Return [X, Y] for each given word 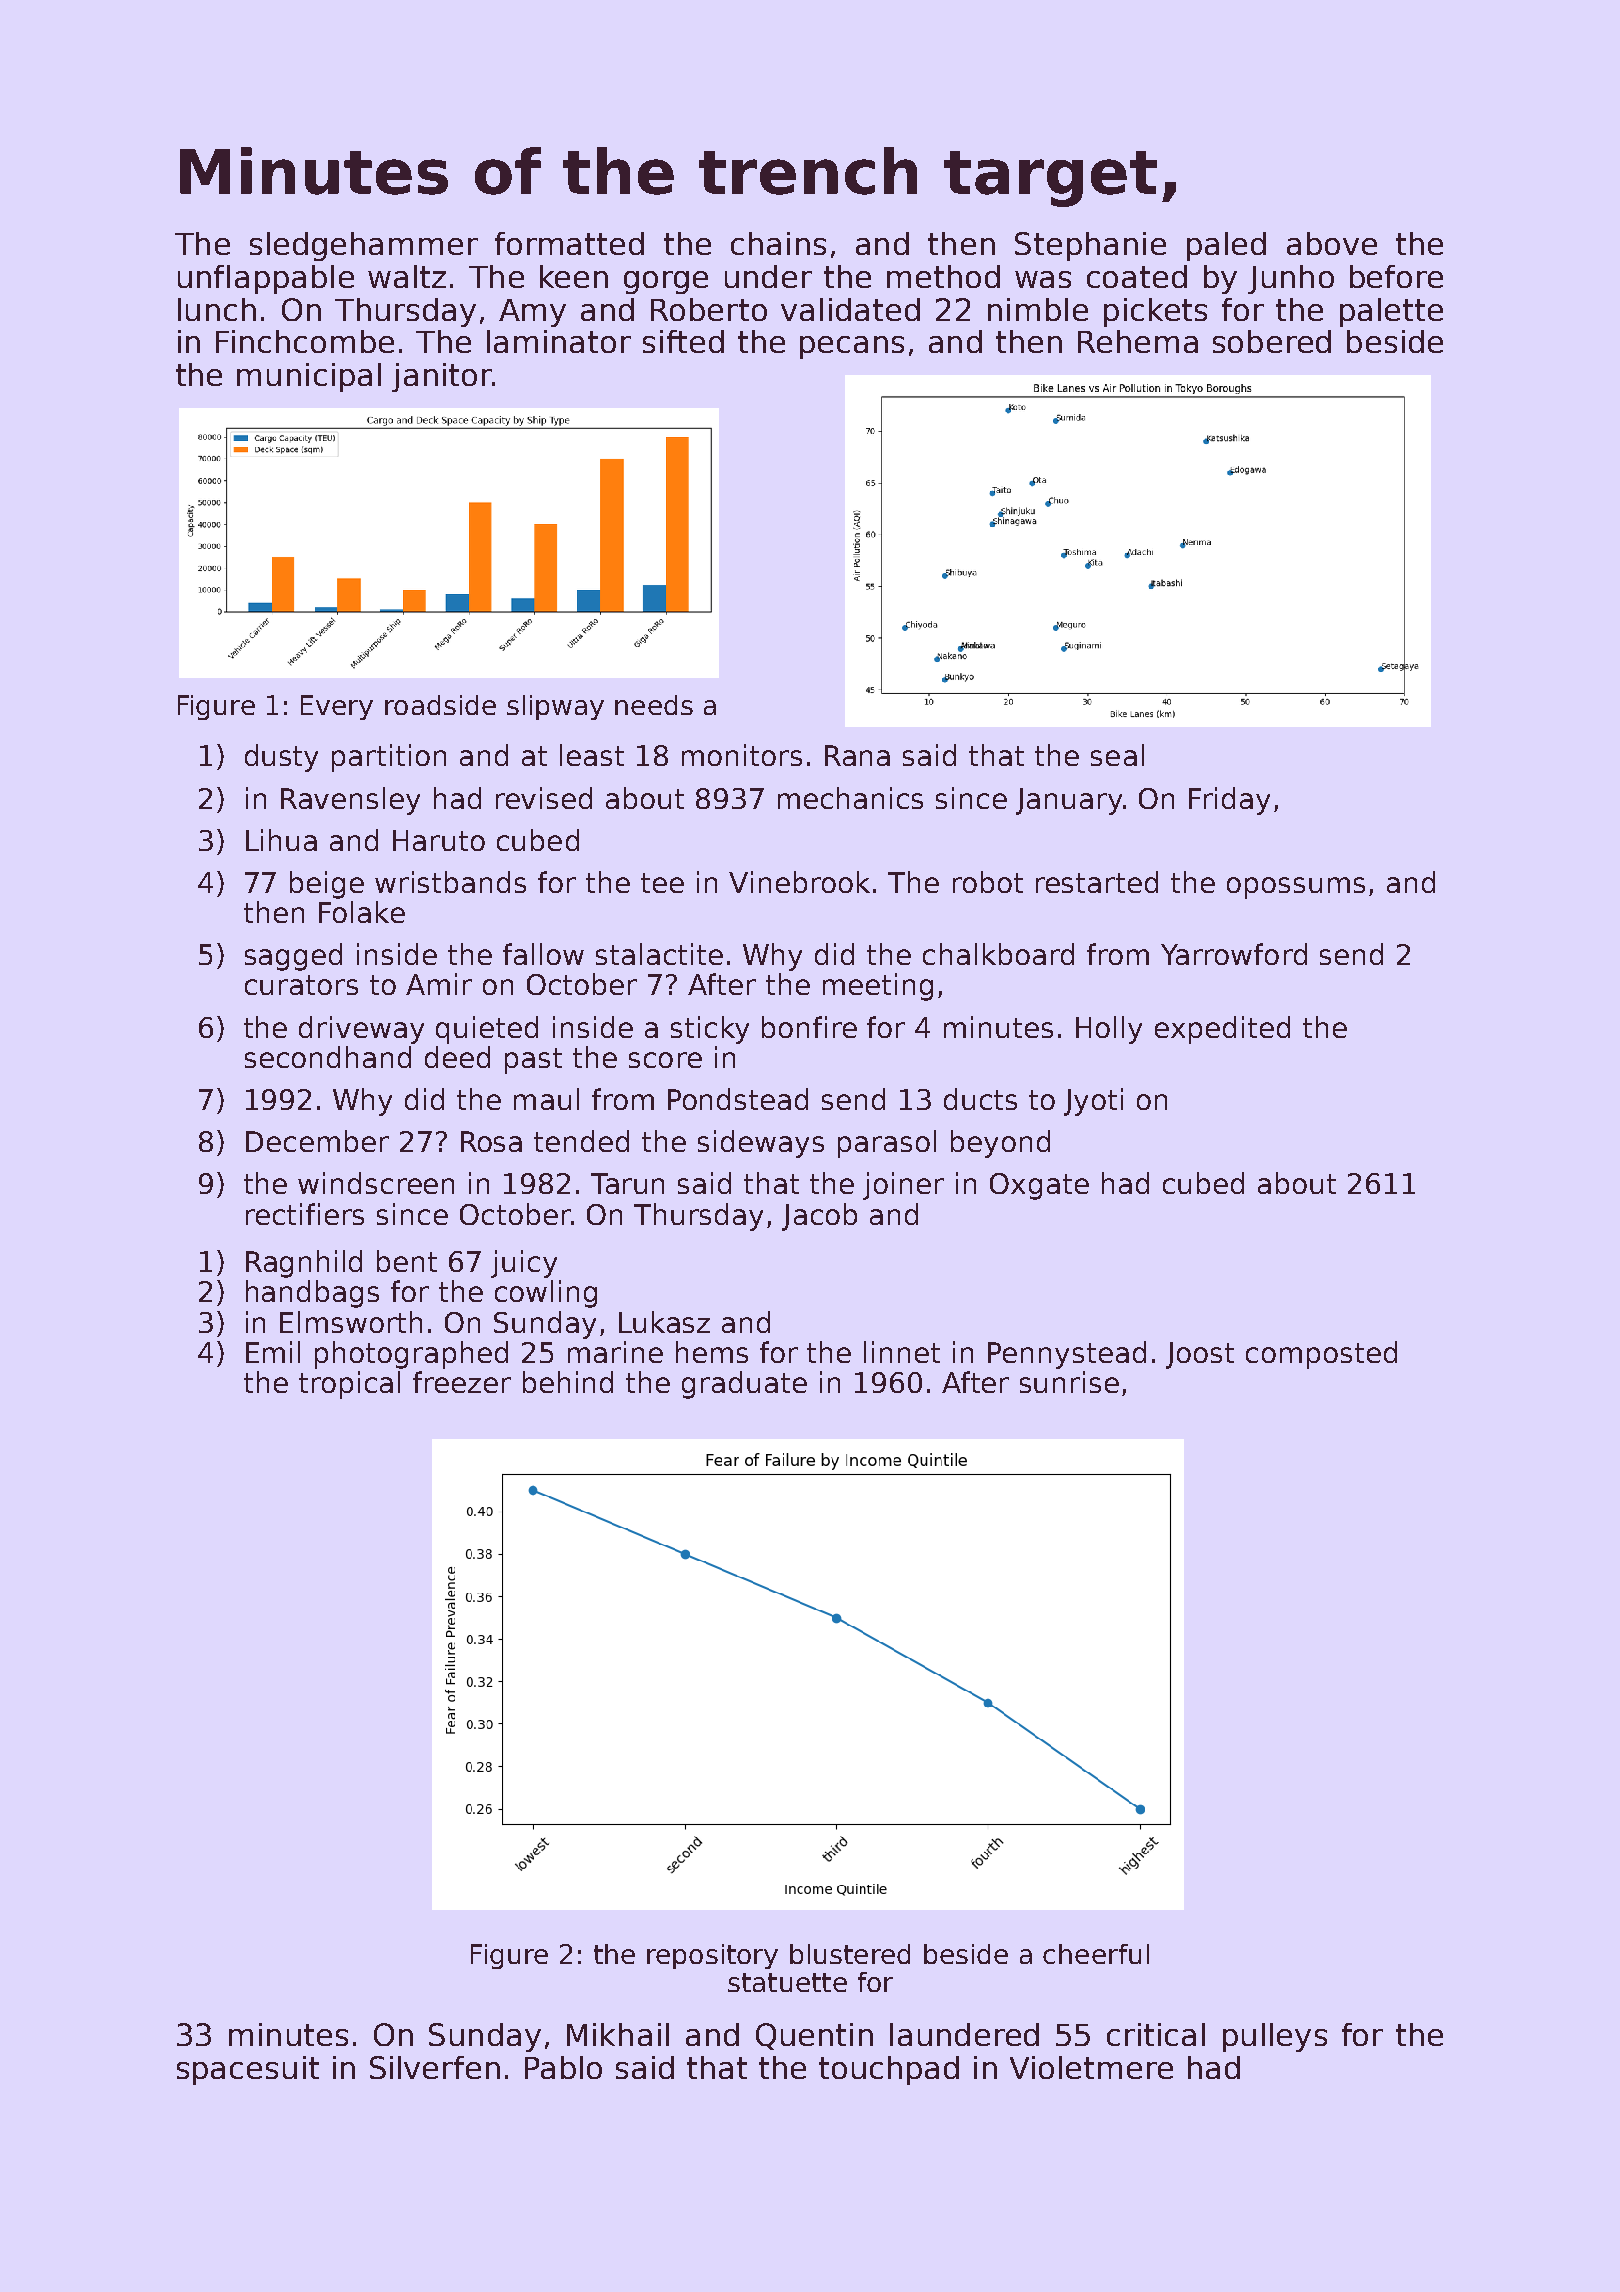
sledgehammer [364, 246]
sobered [1272, 341]
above [1332, 243]
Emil [273, 1352]
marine [615, 1352]
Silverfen [435, 2067]
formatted [569, 243]
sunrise [1069, 1382]
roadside [440, 705]
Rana [857, 755]
